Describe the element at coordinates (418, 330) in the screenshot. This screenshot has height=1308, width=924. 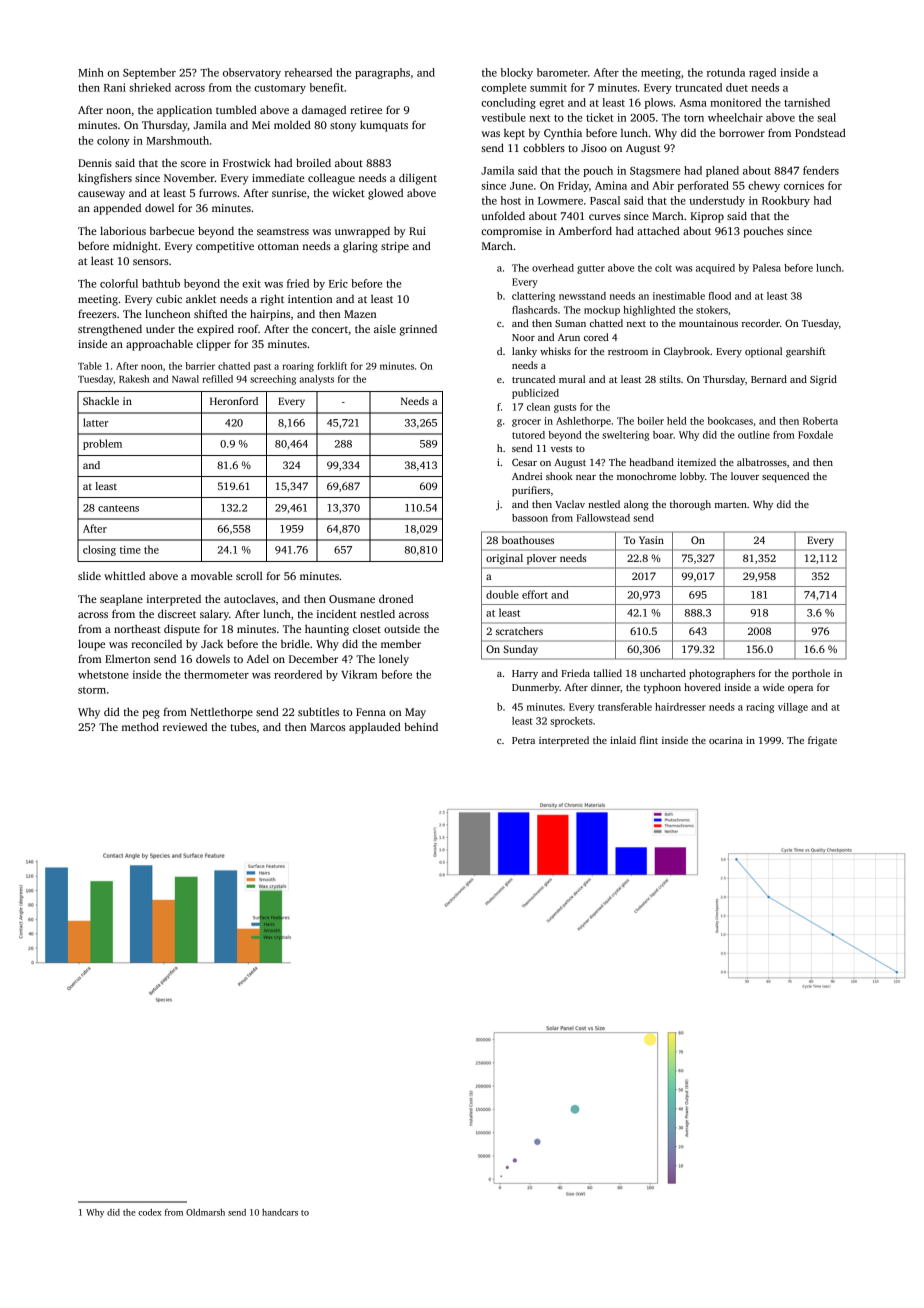
I see `grinned` at that location.
